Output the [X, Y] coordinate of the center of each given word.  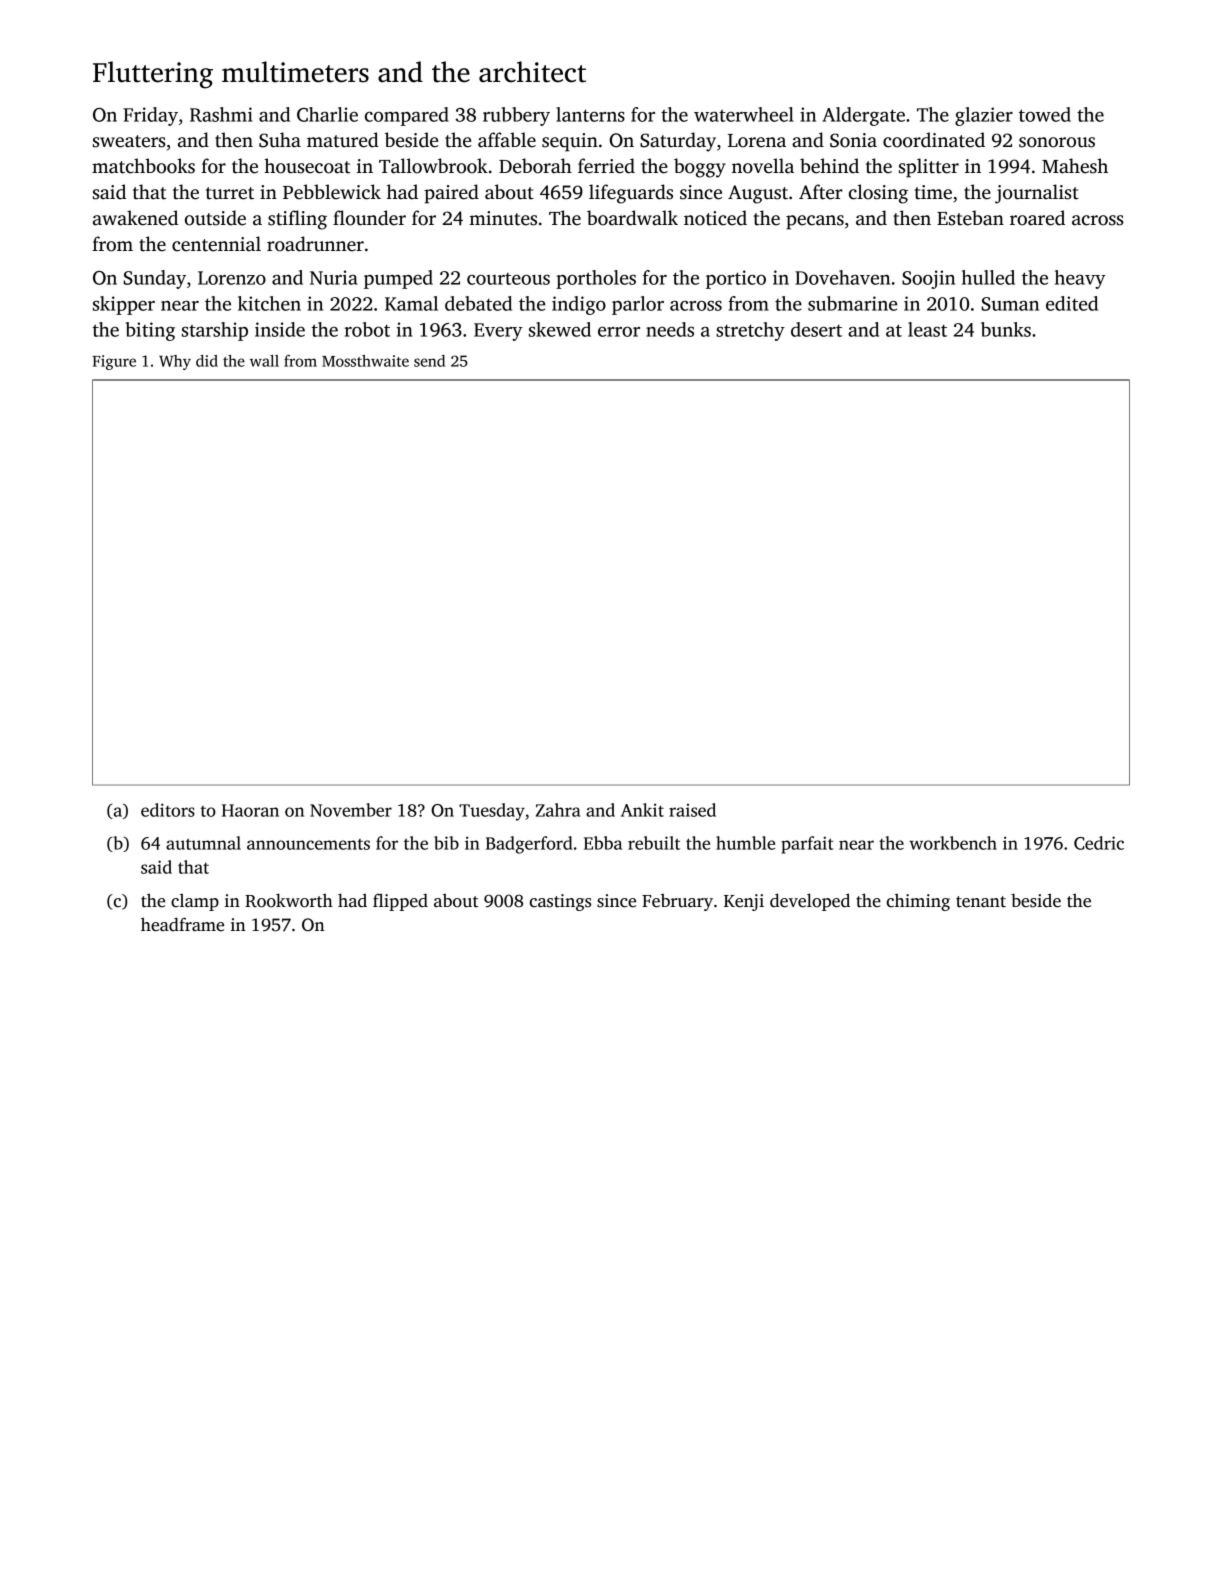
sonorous [1057, 142]
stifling [297, 220]
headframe [182, 924]
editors [168, 810]
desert [816, 329]
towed [1045, 114]
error [619, 332]
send [429, 361]
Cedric [1099, 843]
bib [446, 843]
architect [532, 72]
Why [175, 362]
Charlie [327, 114]
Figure [114, 362]
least [927, 329]
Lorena [757, 141]
